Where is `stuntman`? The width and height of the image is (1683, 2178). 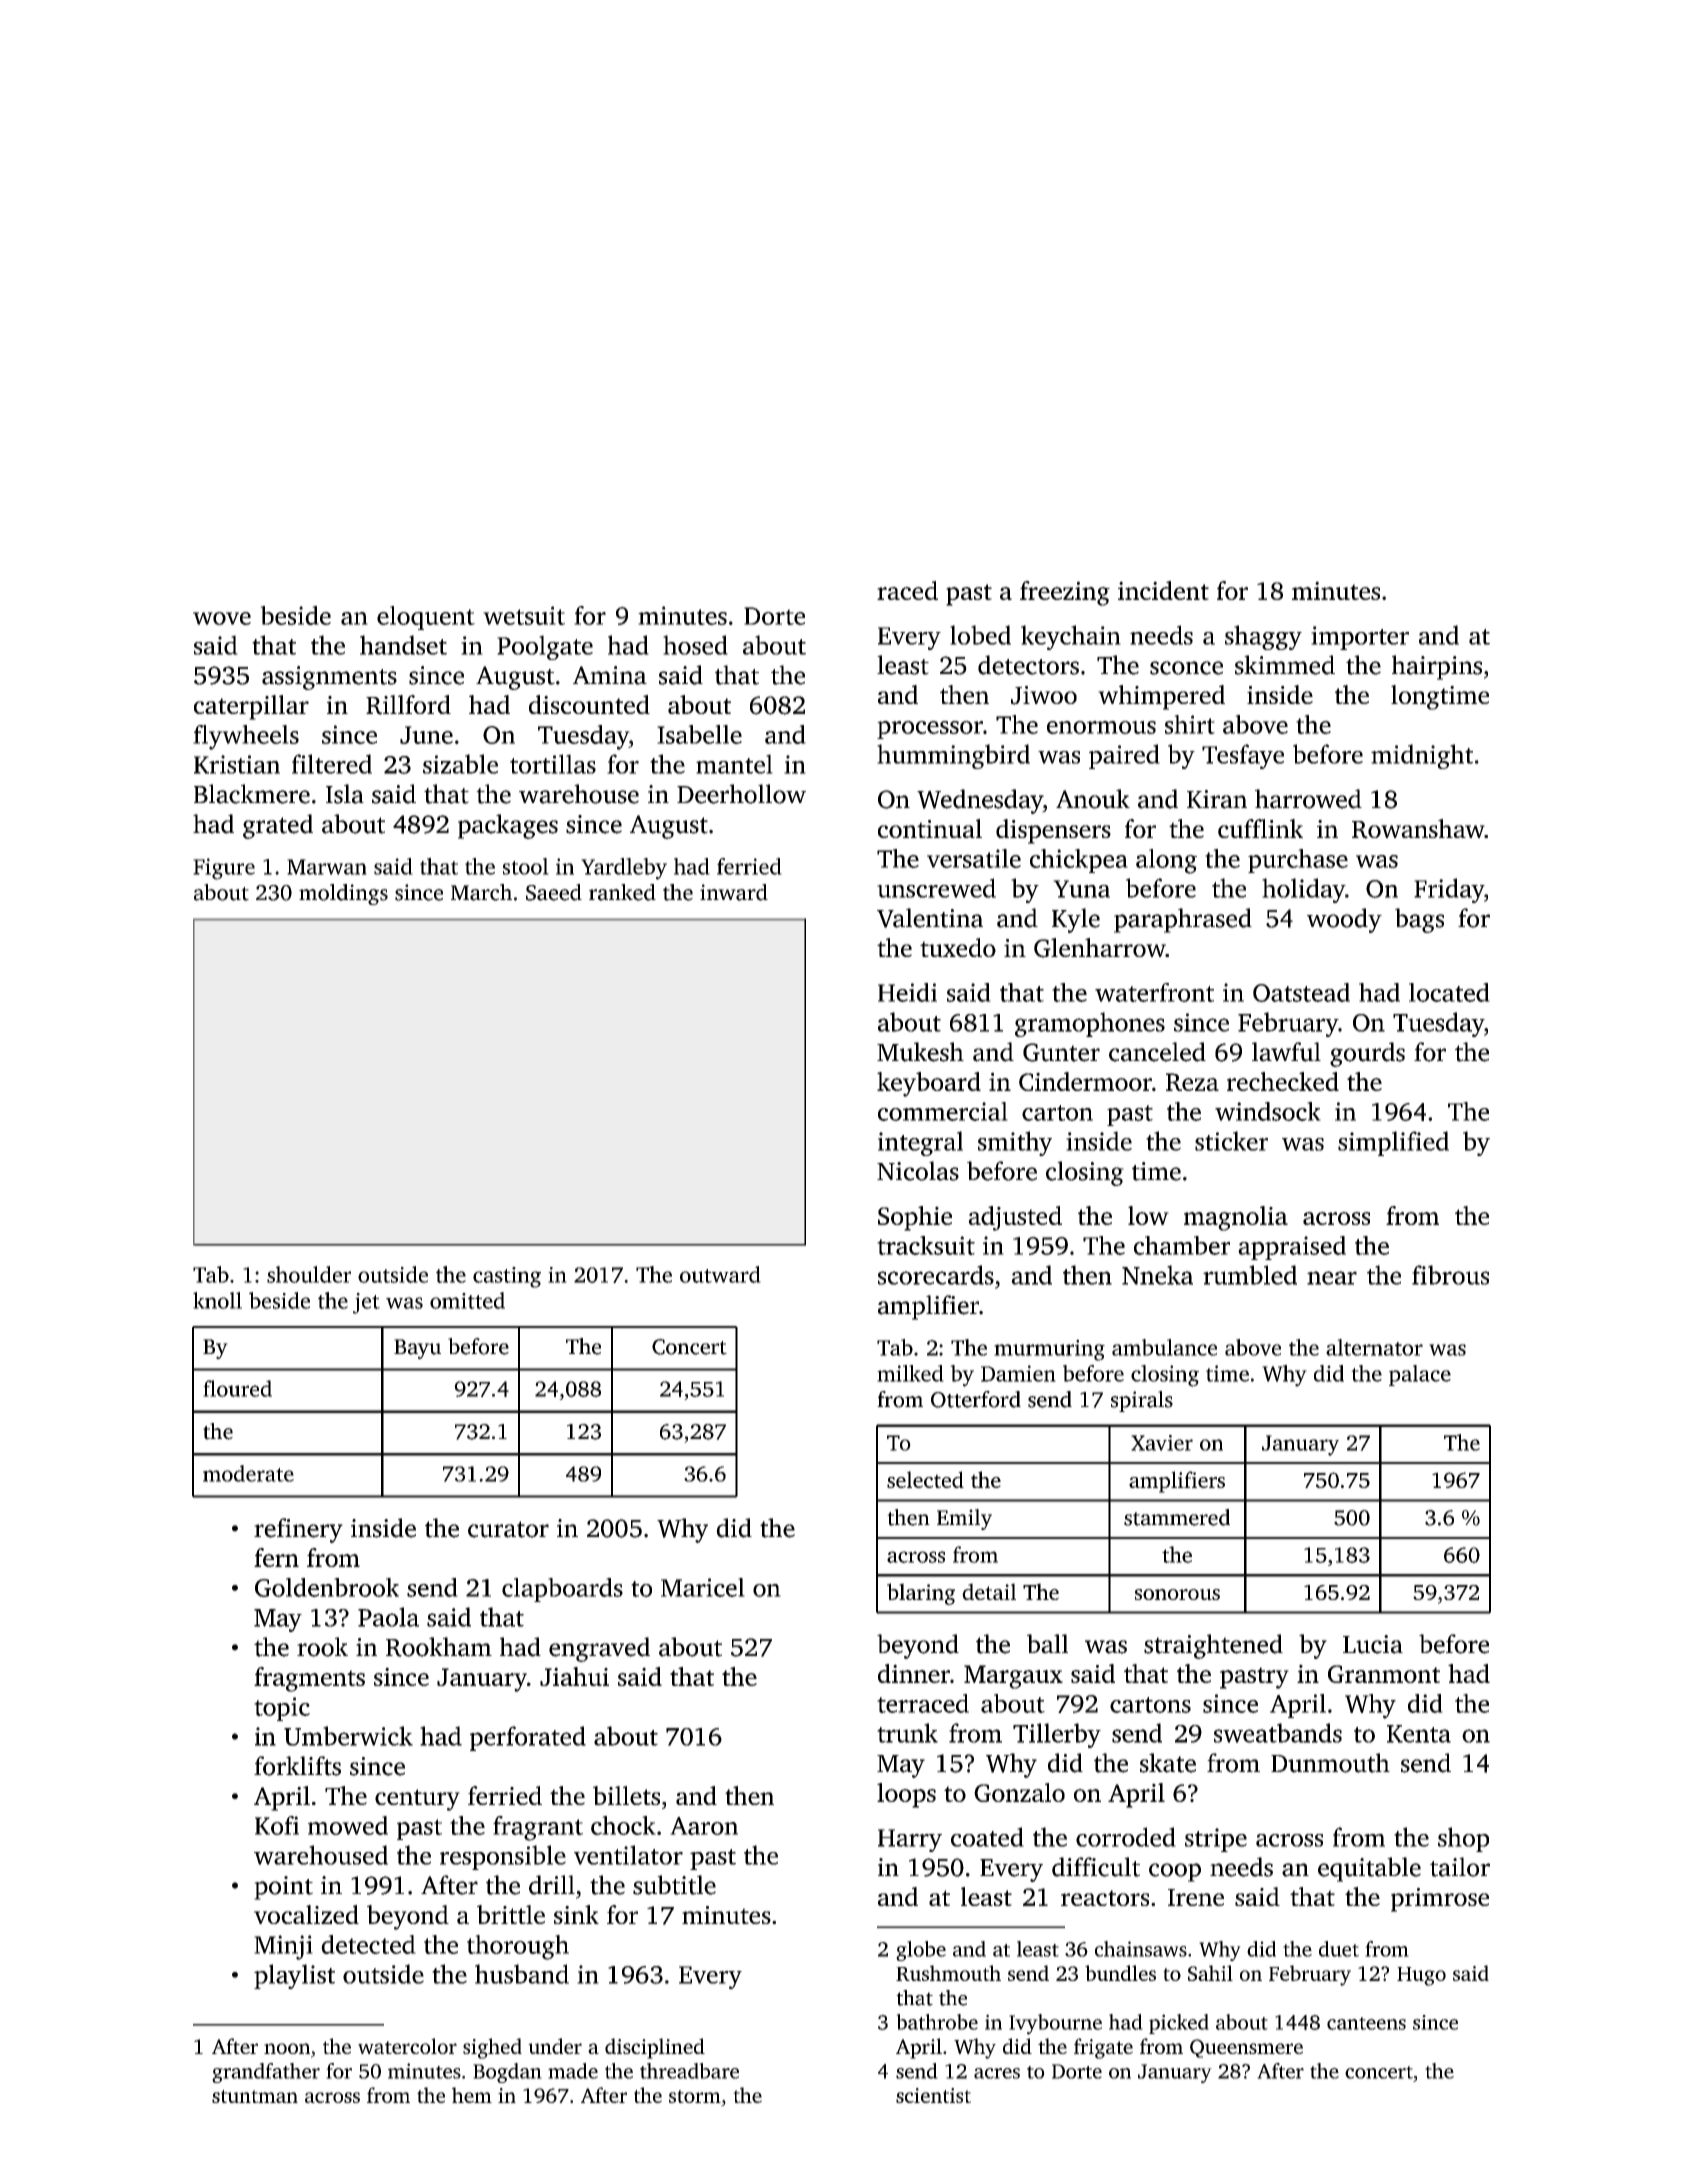 stuntman is located at coordinates (255, 2096).
